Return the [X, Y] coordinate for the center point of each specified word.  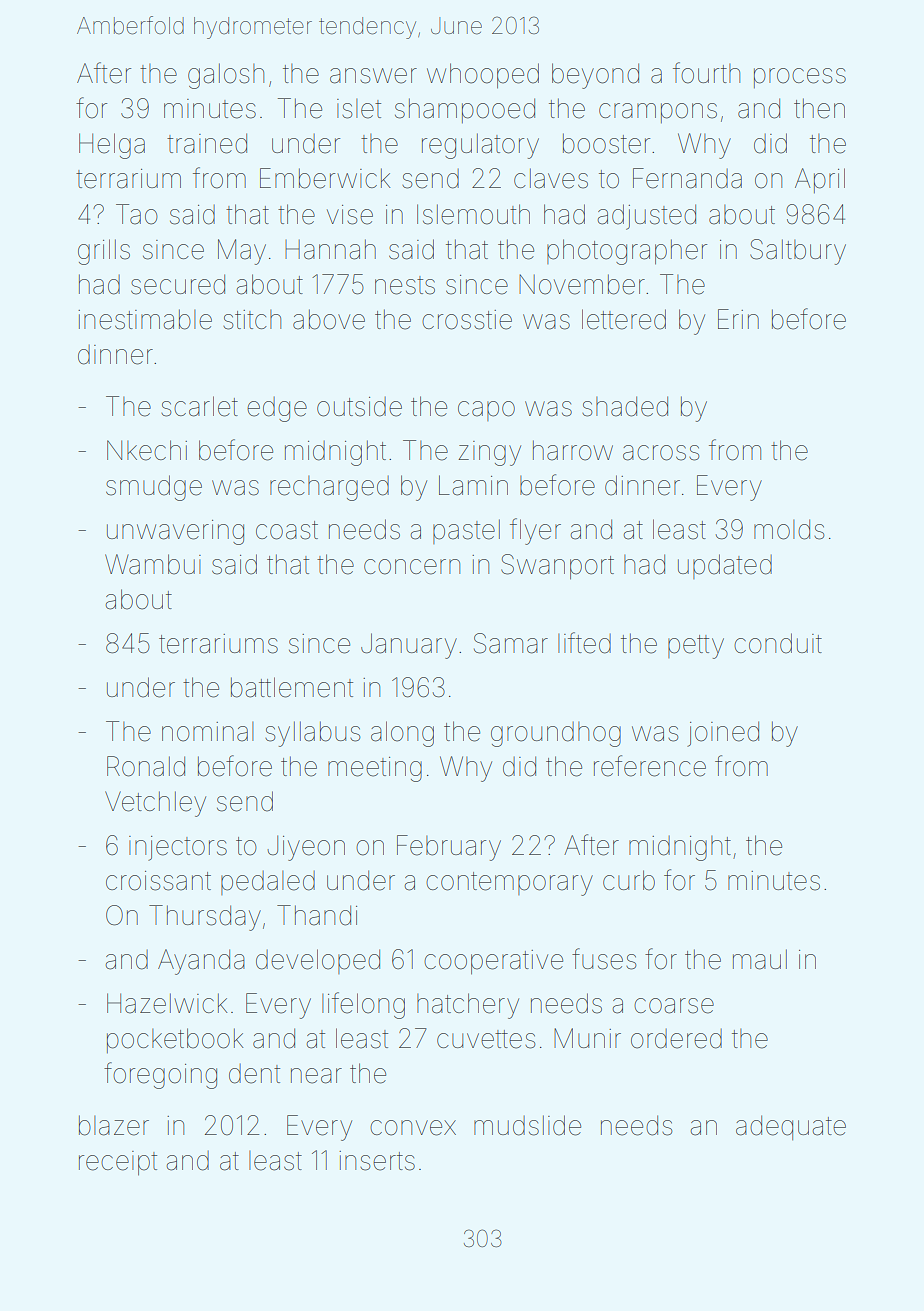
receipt [118, 1163]
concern [412, 567]
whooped [483, 76]
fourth [706, 73]
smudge [154, 488]
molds [789, 529]
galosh [226, 76]
